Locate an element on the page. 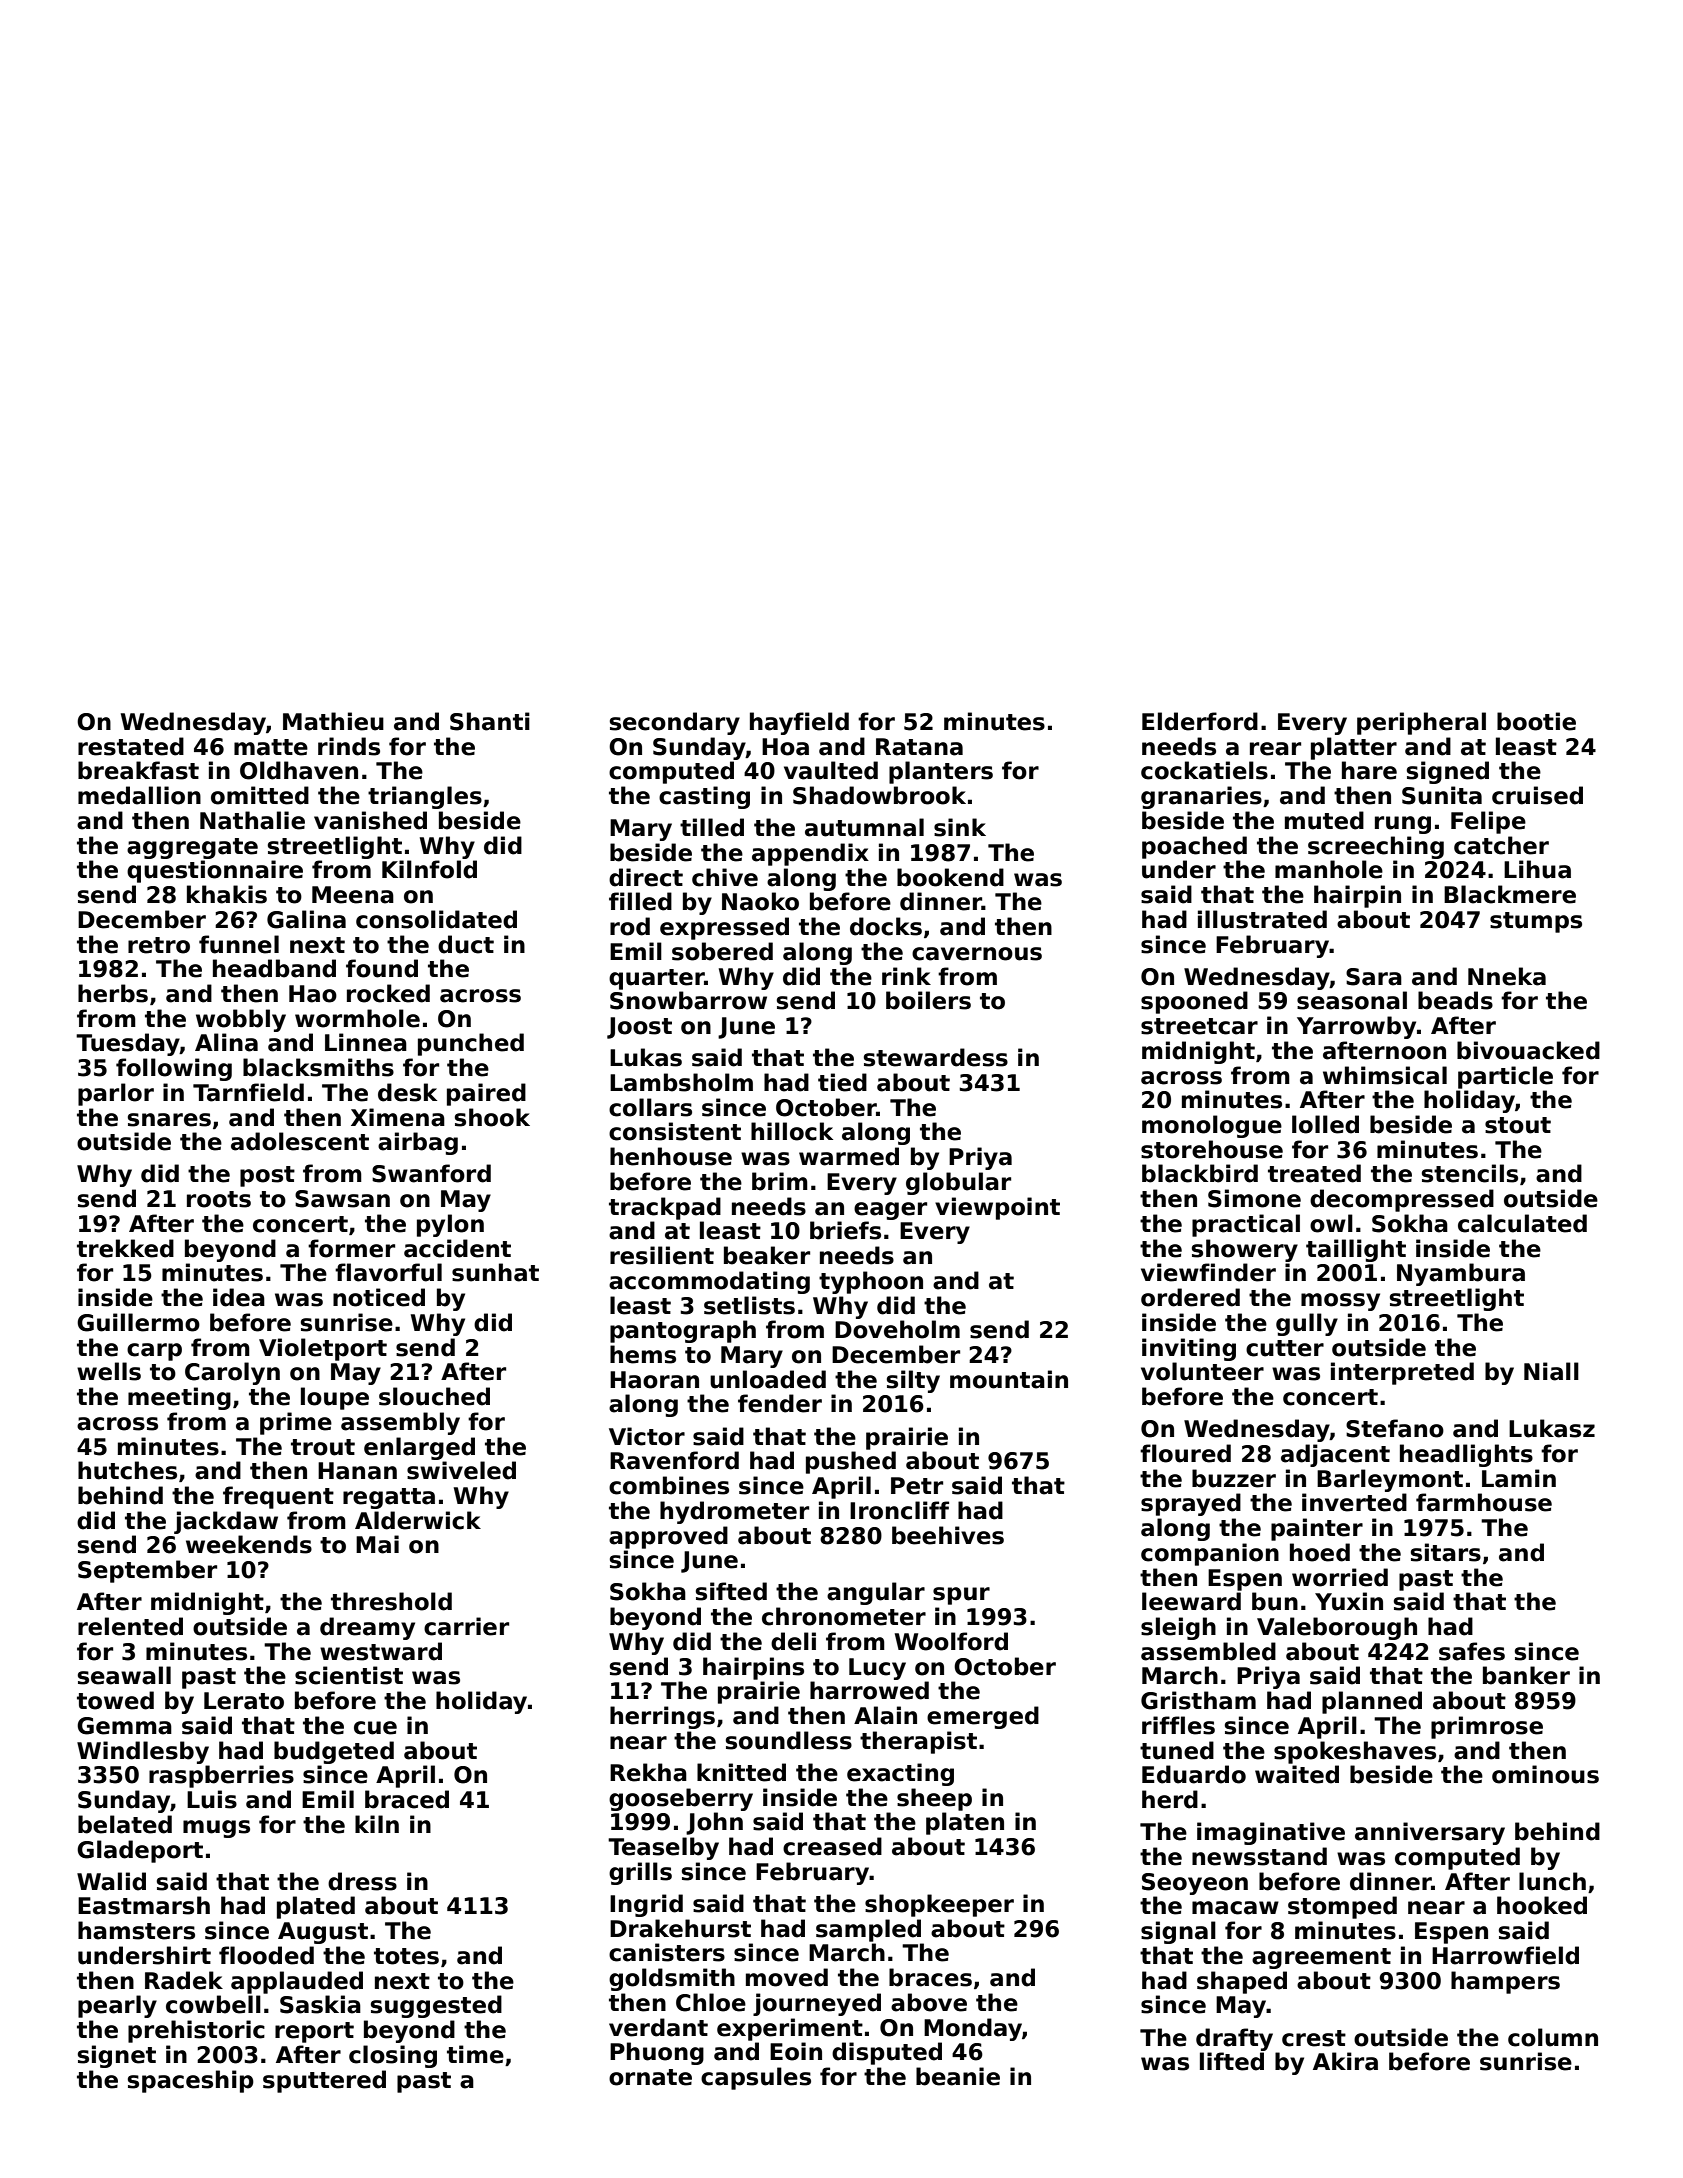  Mathieu is located at coordinates (333, 721).
